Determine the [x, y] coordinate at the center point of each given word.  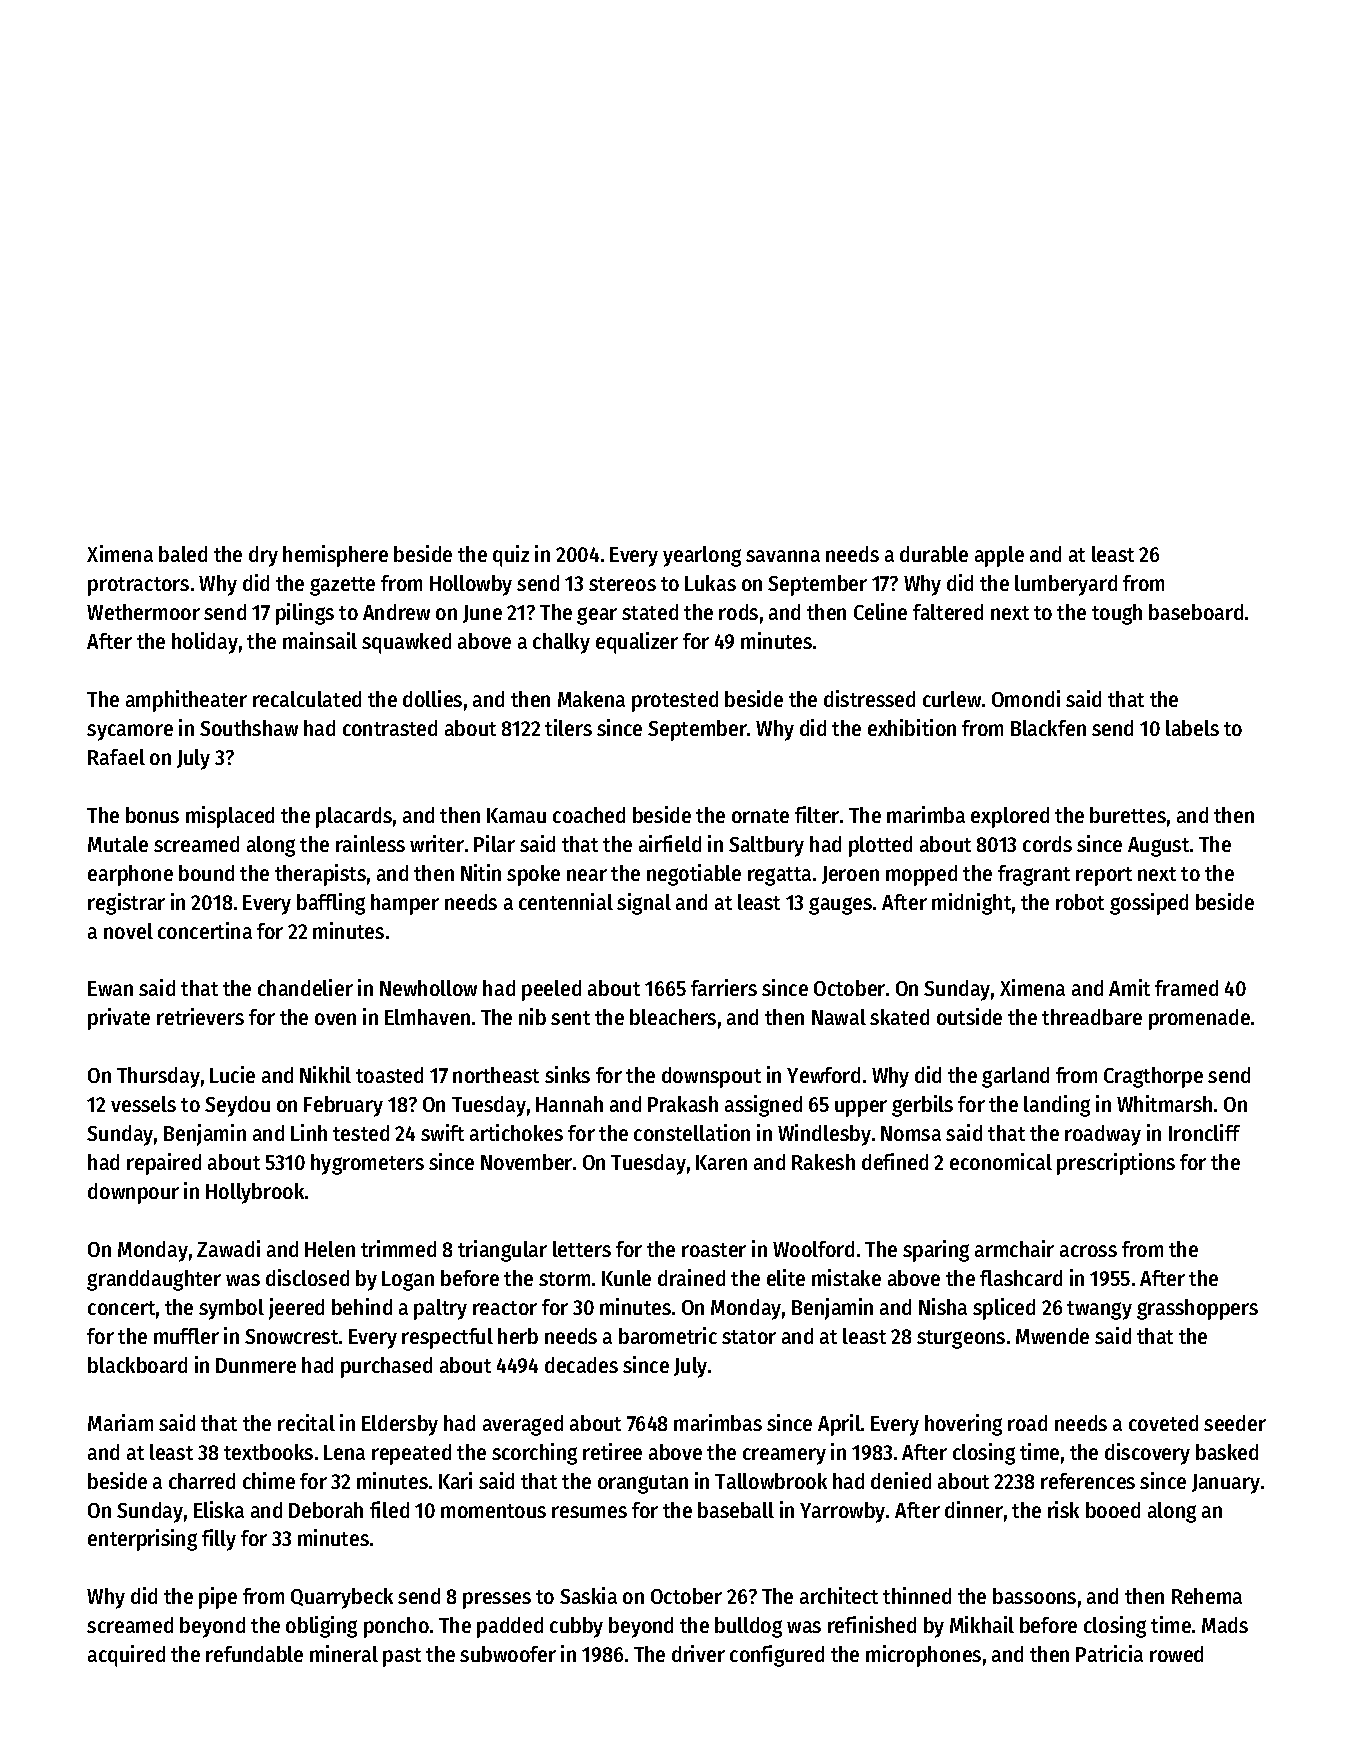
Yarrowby [842, 1512]
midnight [971, 904]
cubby [576, 1627]
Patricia [1109, 1653]
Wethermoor [143, 612]
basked [1227, 1452]
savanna [783, 556]
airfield [670, 843]
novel [128, 931]
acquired [126, 1656]
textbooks [268, 1452]
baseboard [1196, 612]
